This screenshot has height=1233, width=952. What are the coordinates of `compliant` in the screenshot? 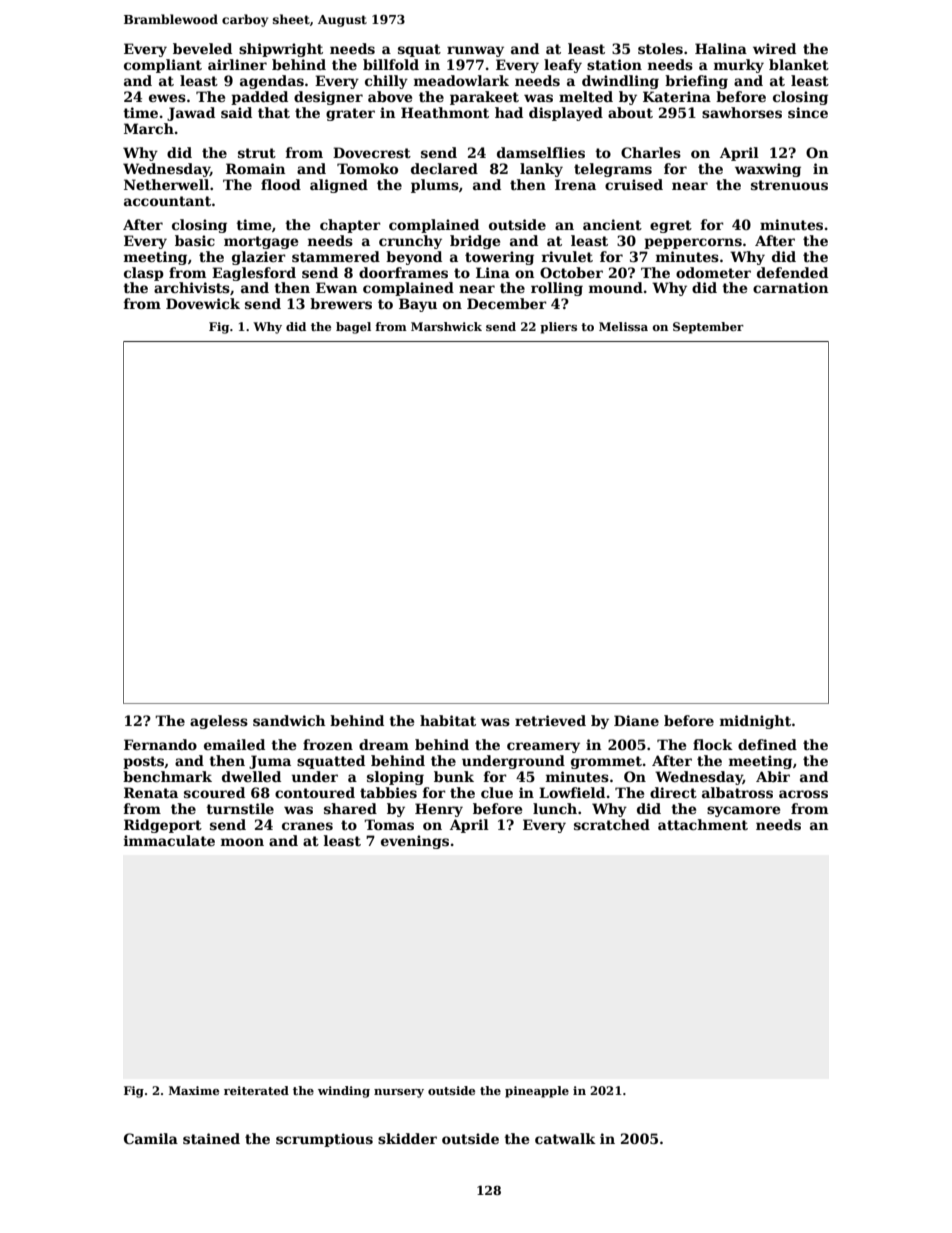 It's located at (163, 66).
